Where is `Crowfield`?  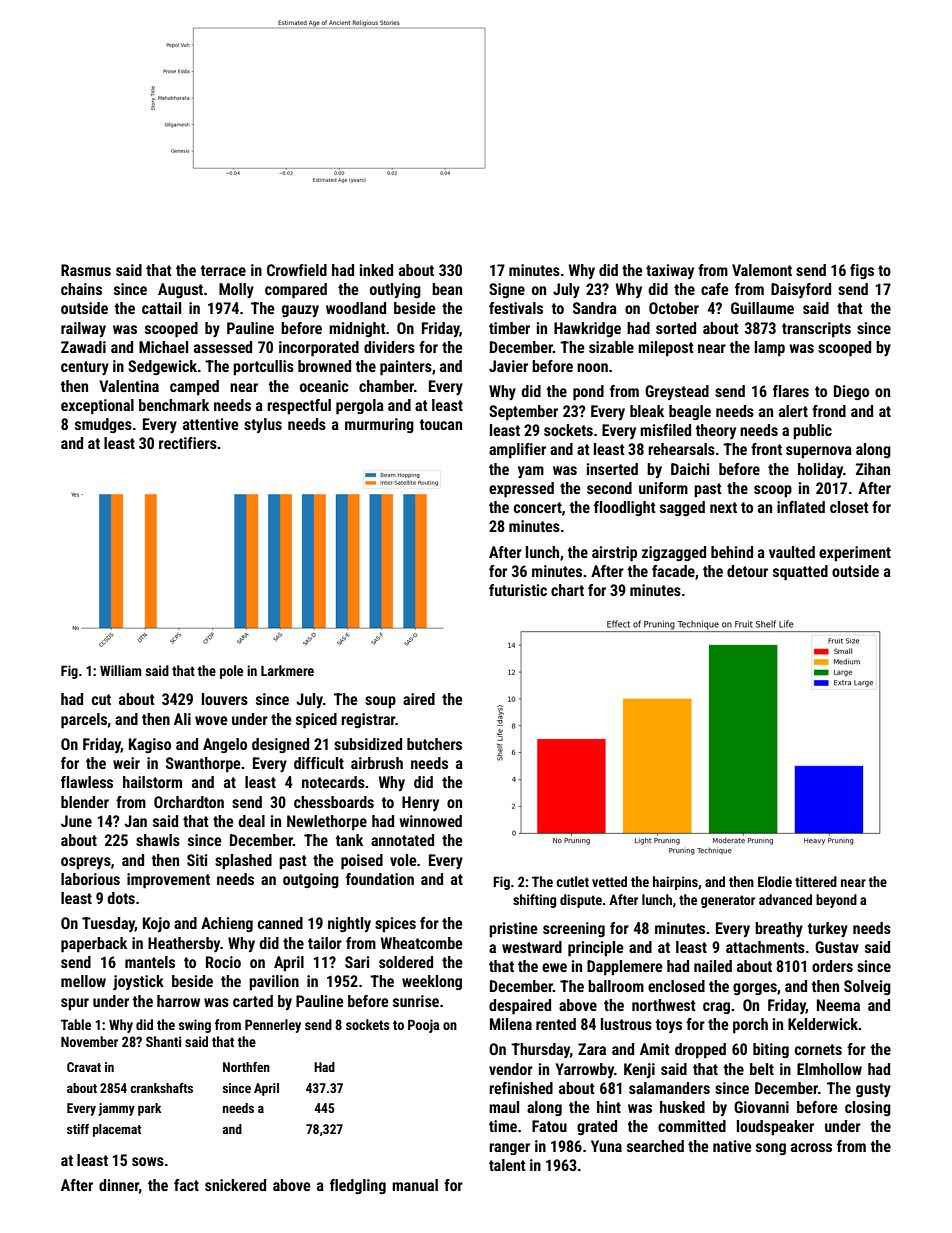 Crowfield is located at coordinates (297, 270).
